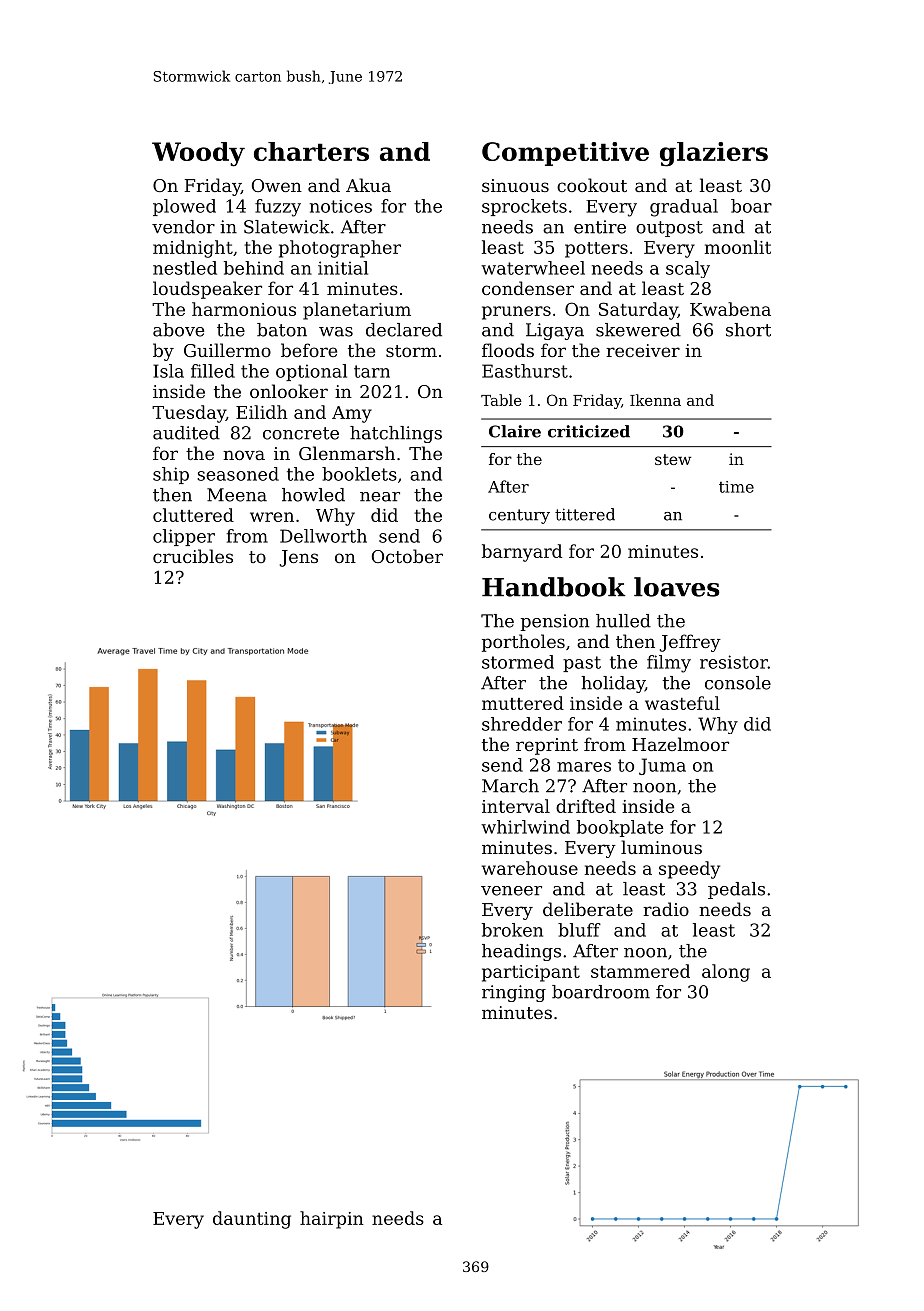  Describe the element at coordinates (523, 643) in the screenshot. I see `portholes` at that location.
